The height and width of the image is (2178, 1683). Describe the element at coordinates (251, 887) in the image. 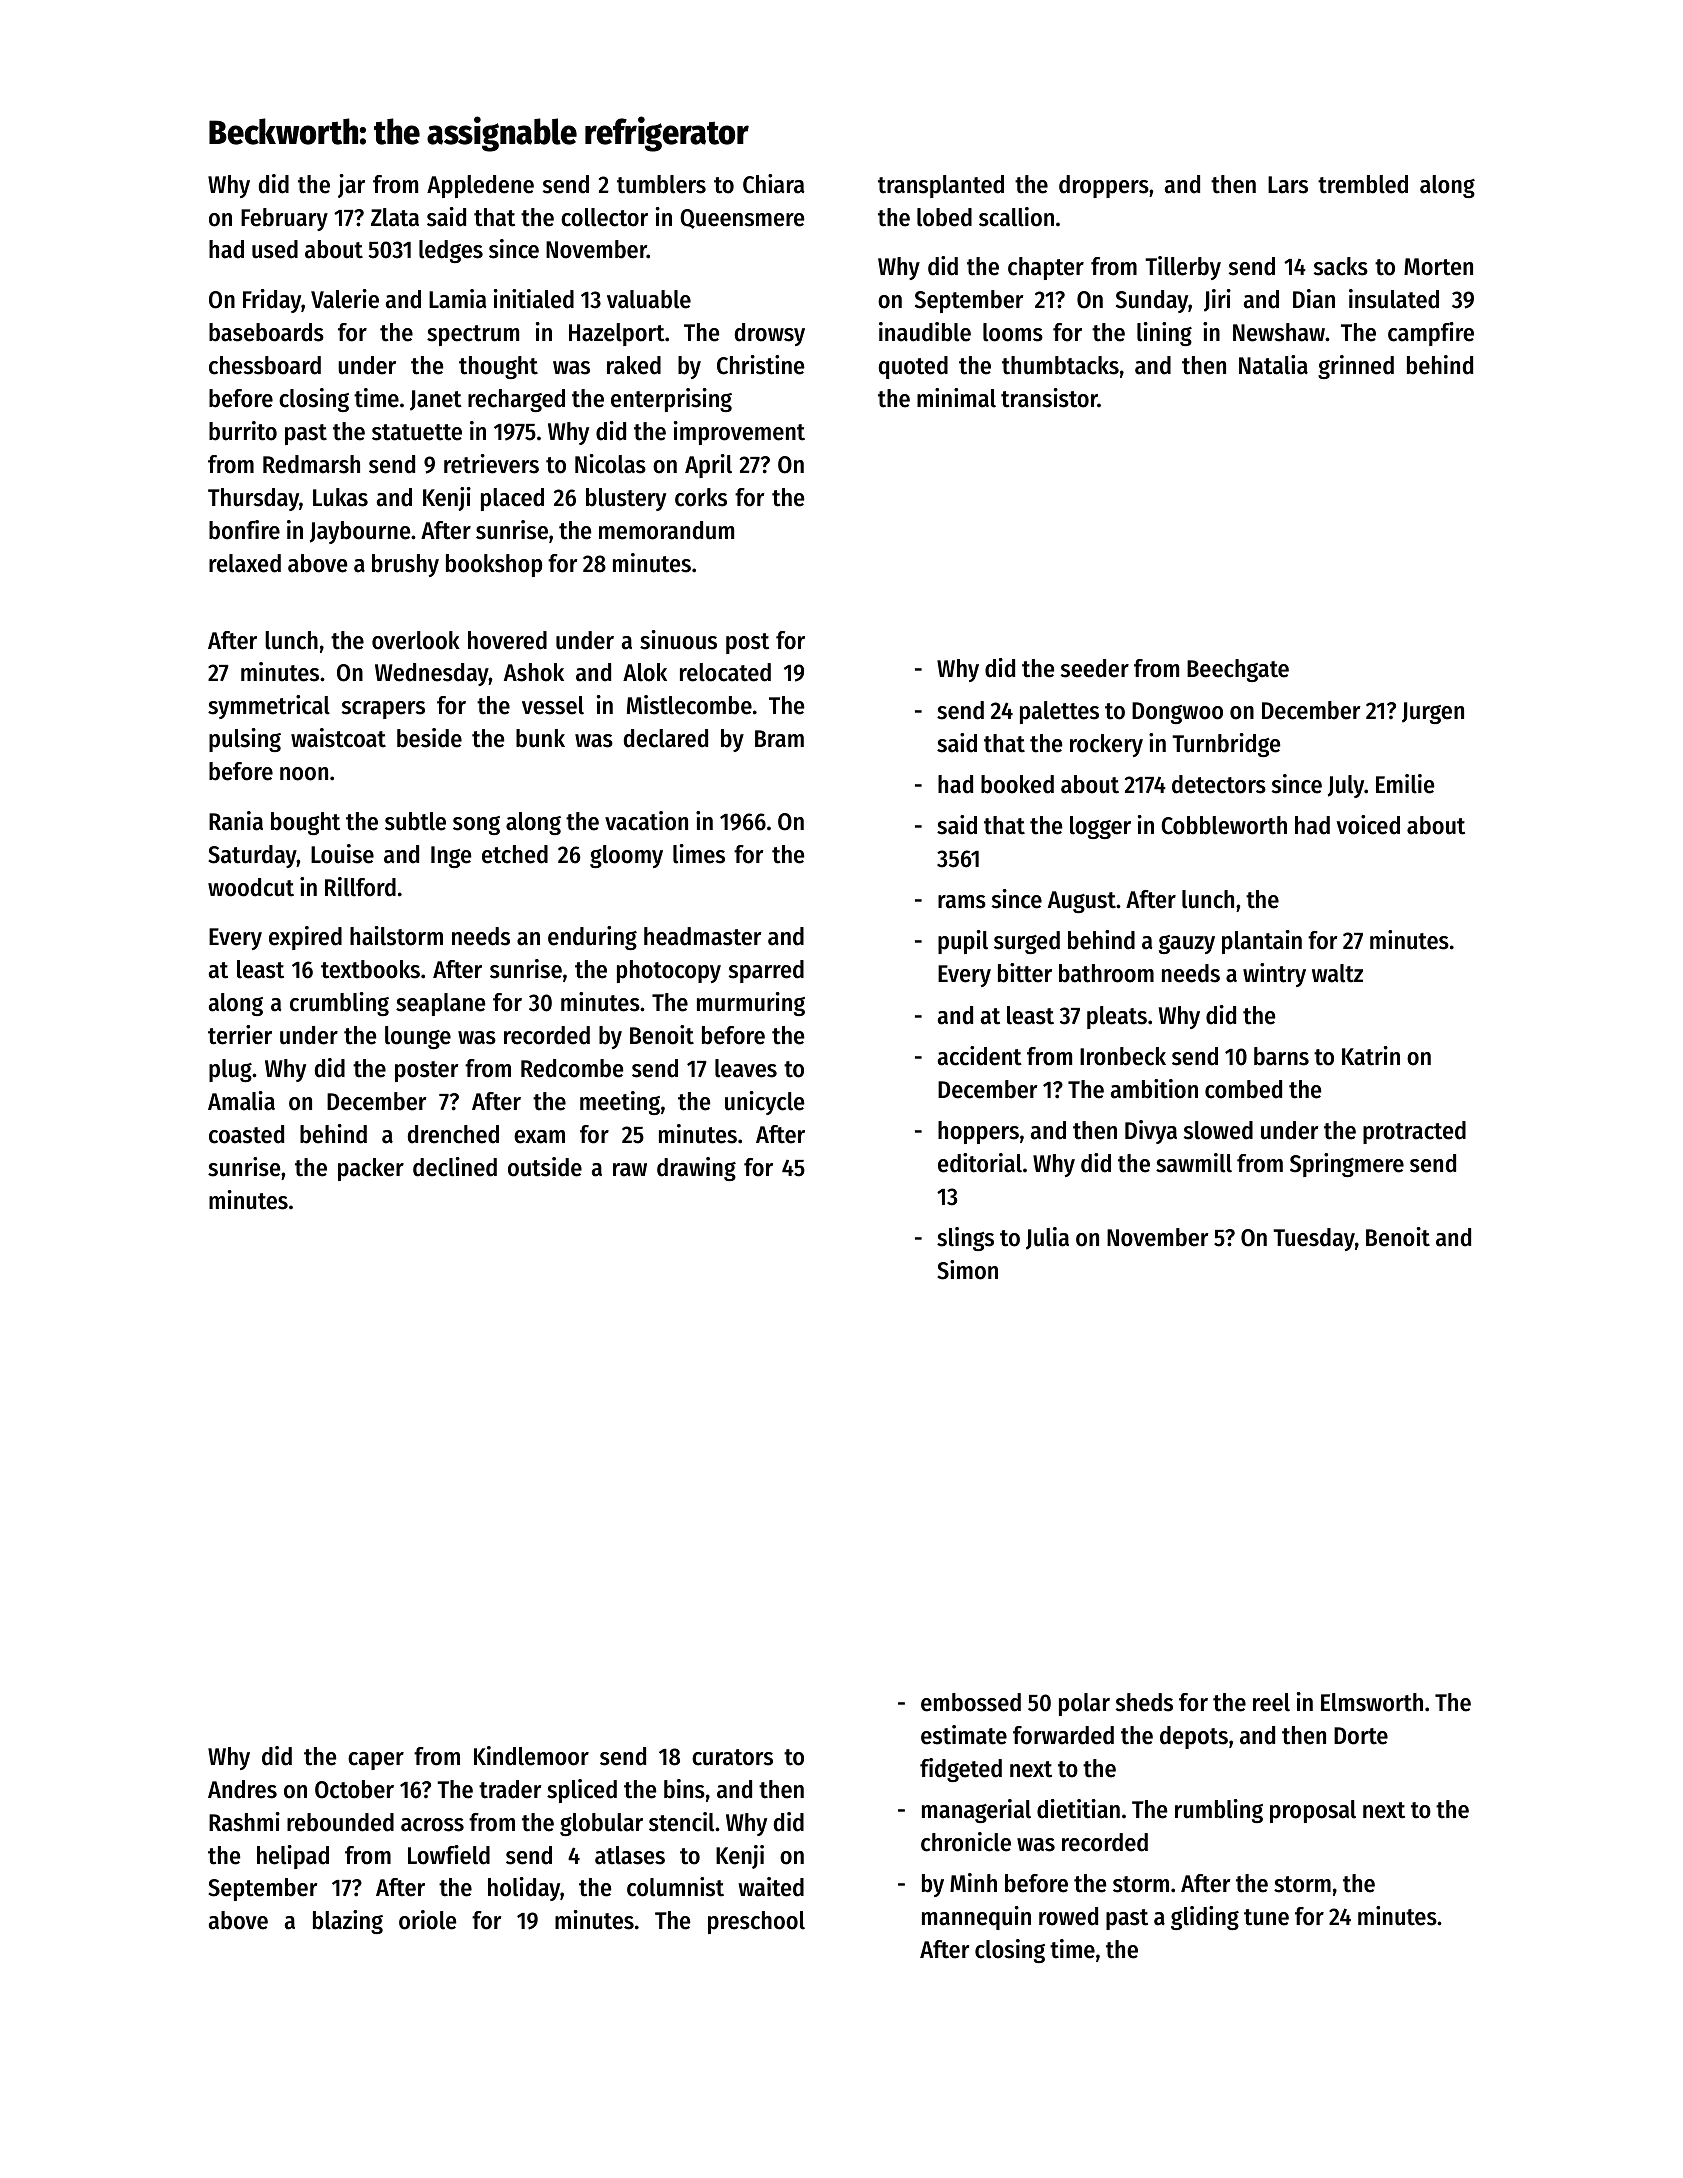

I see `woodcut` at that location.
